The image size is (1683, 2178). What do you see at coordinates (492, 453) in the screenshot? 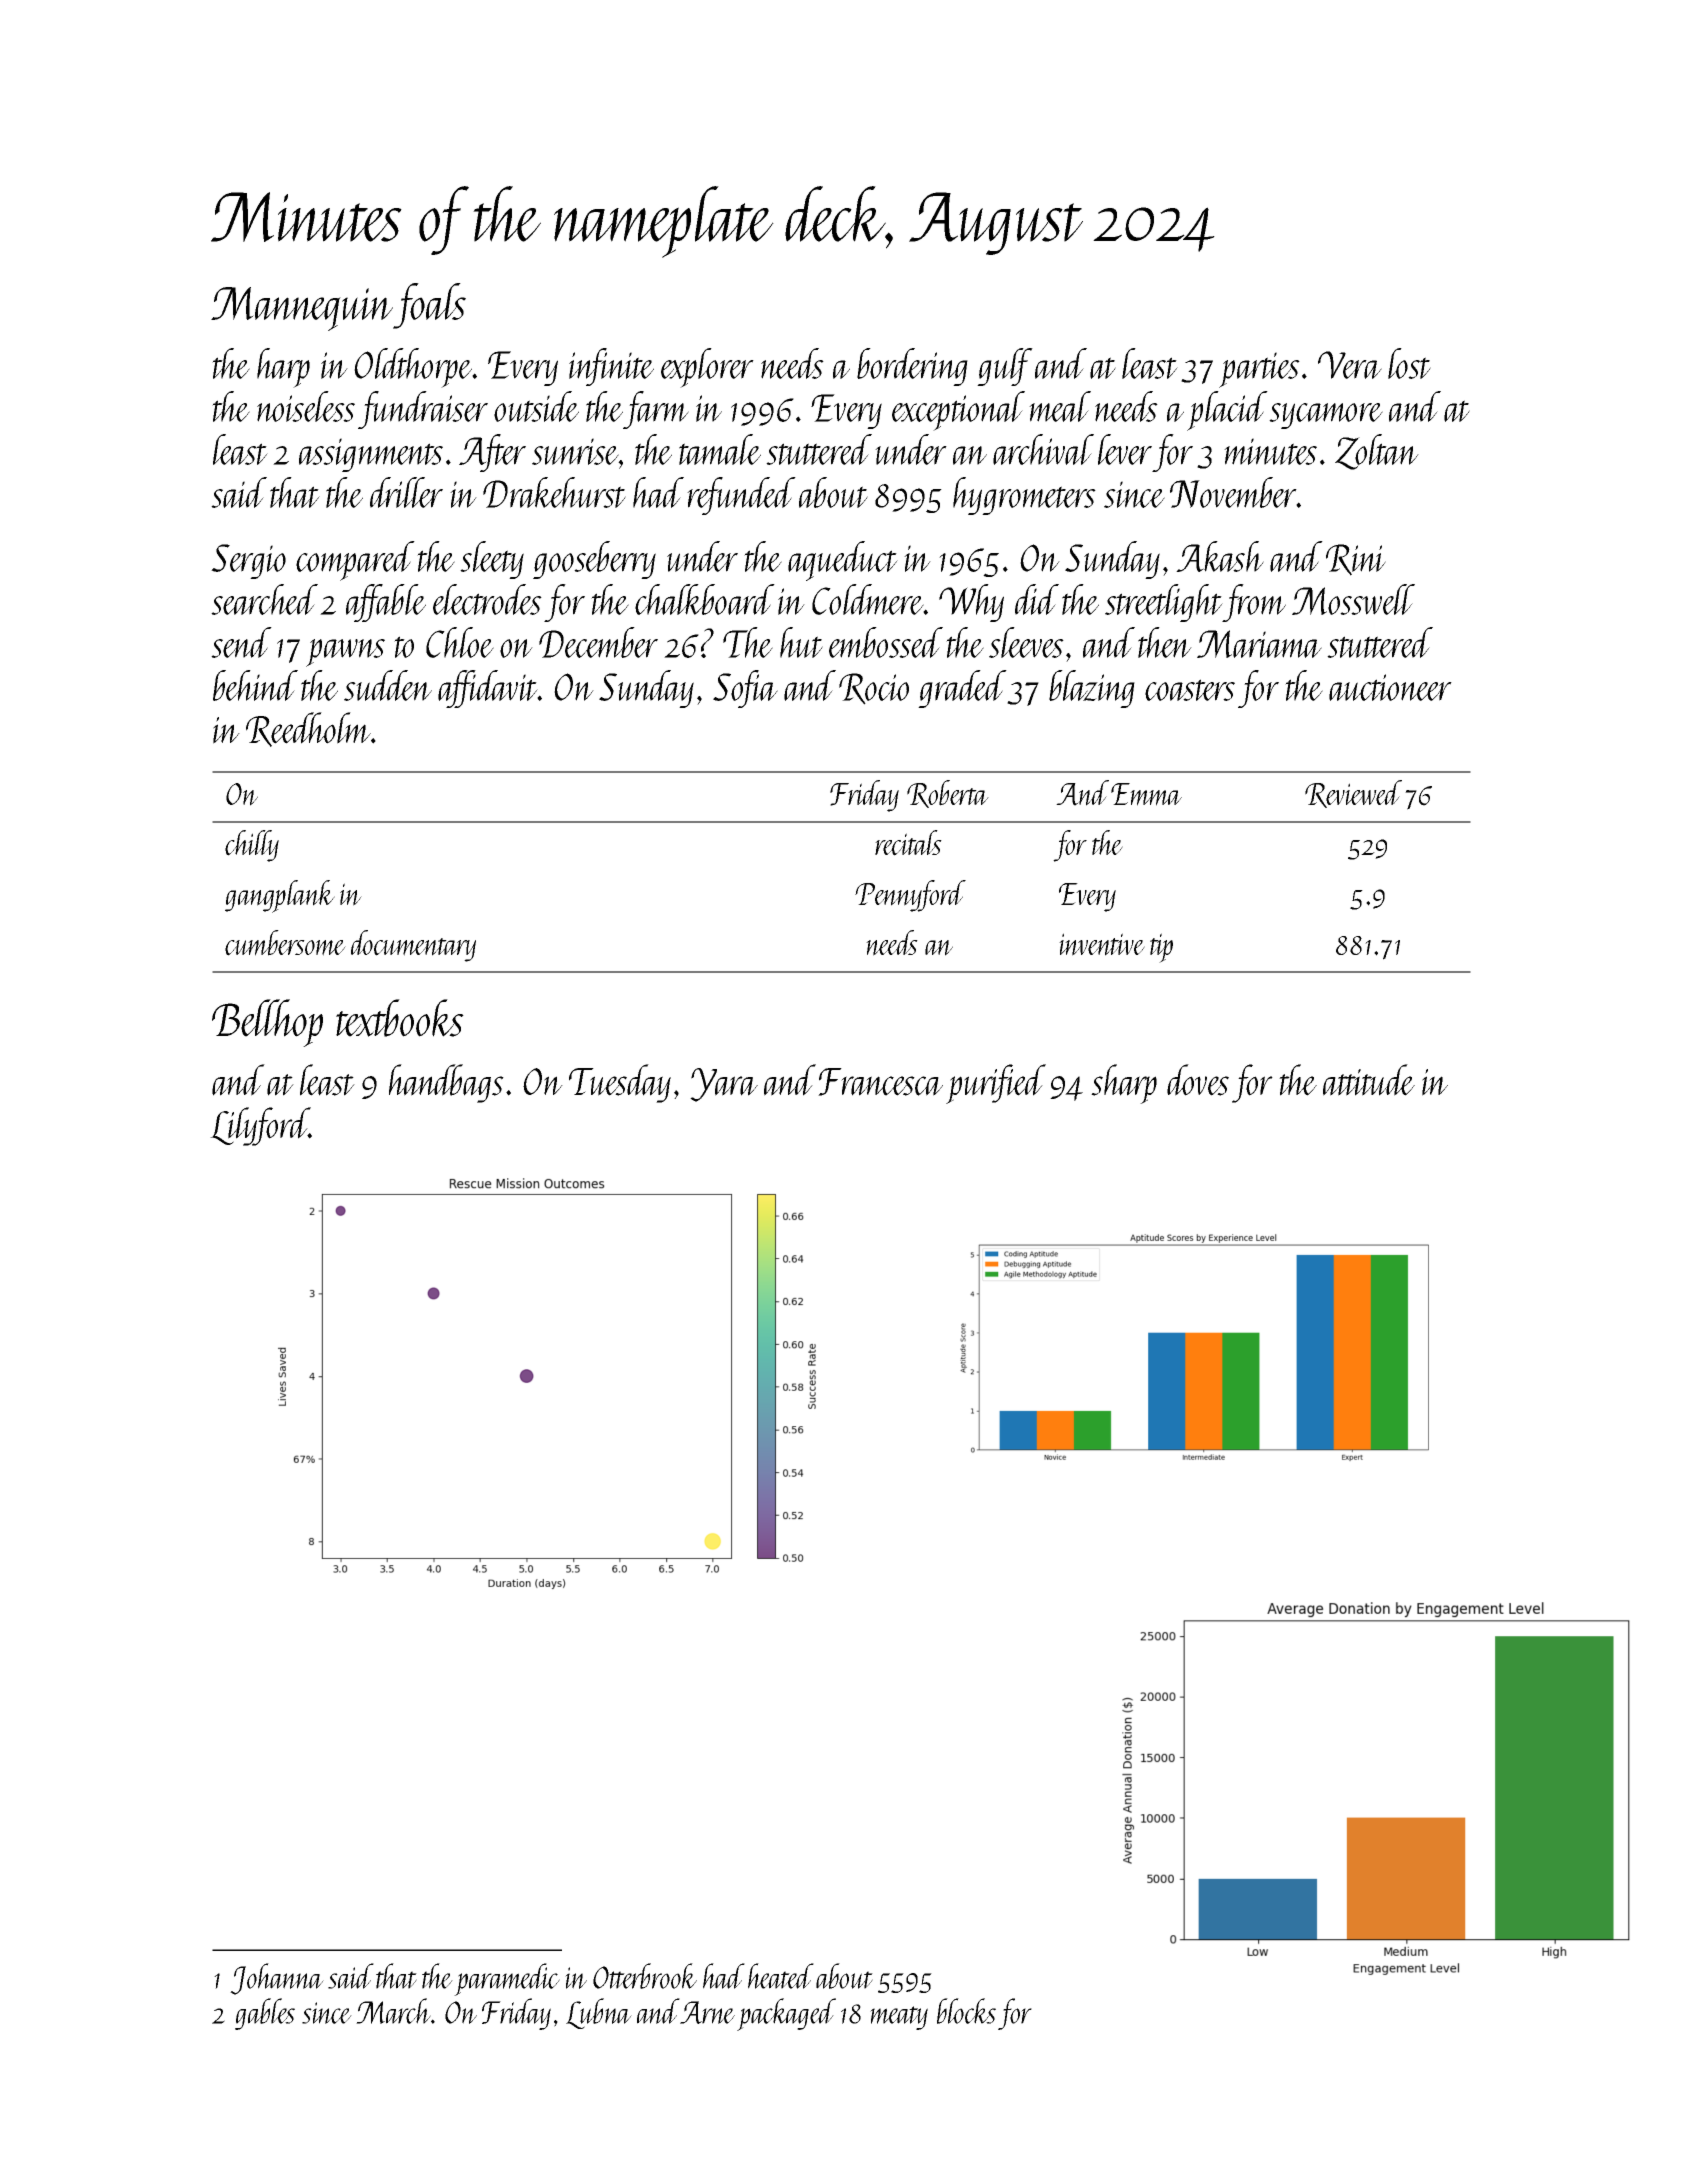
I see `After` at bounding box center [492, 453].
